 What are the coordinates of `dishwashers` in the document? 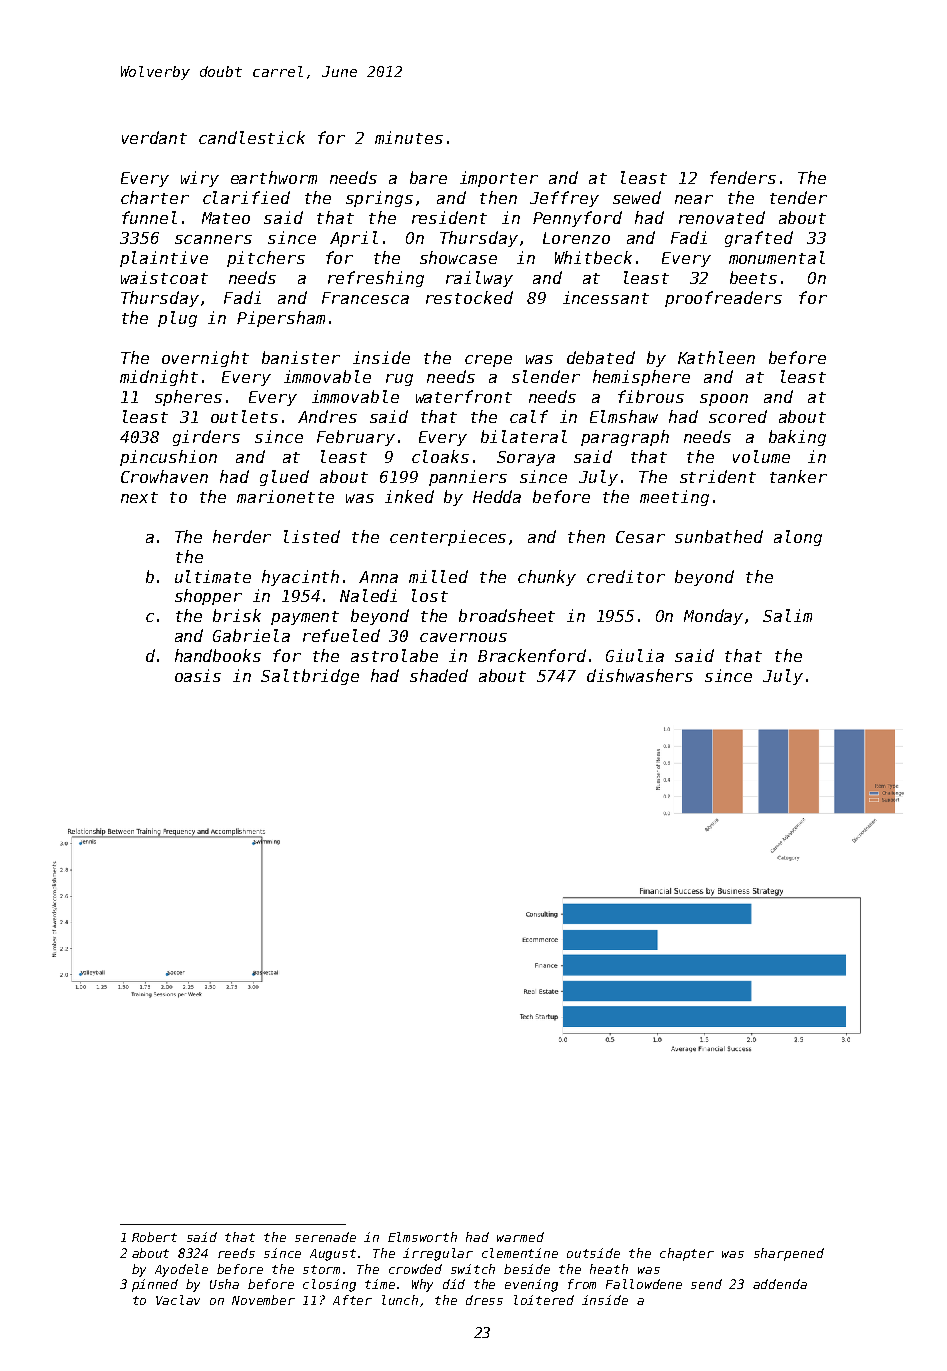 It's located at (640, 675).
